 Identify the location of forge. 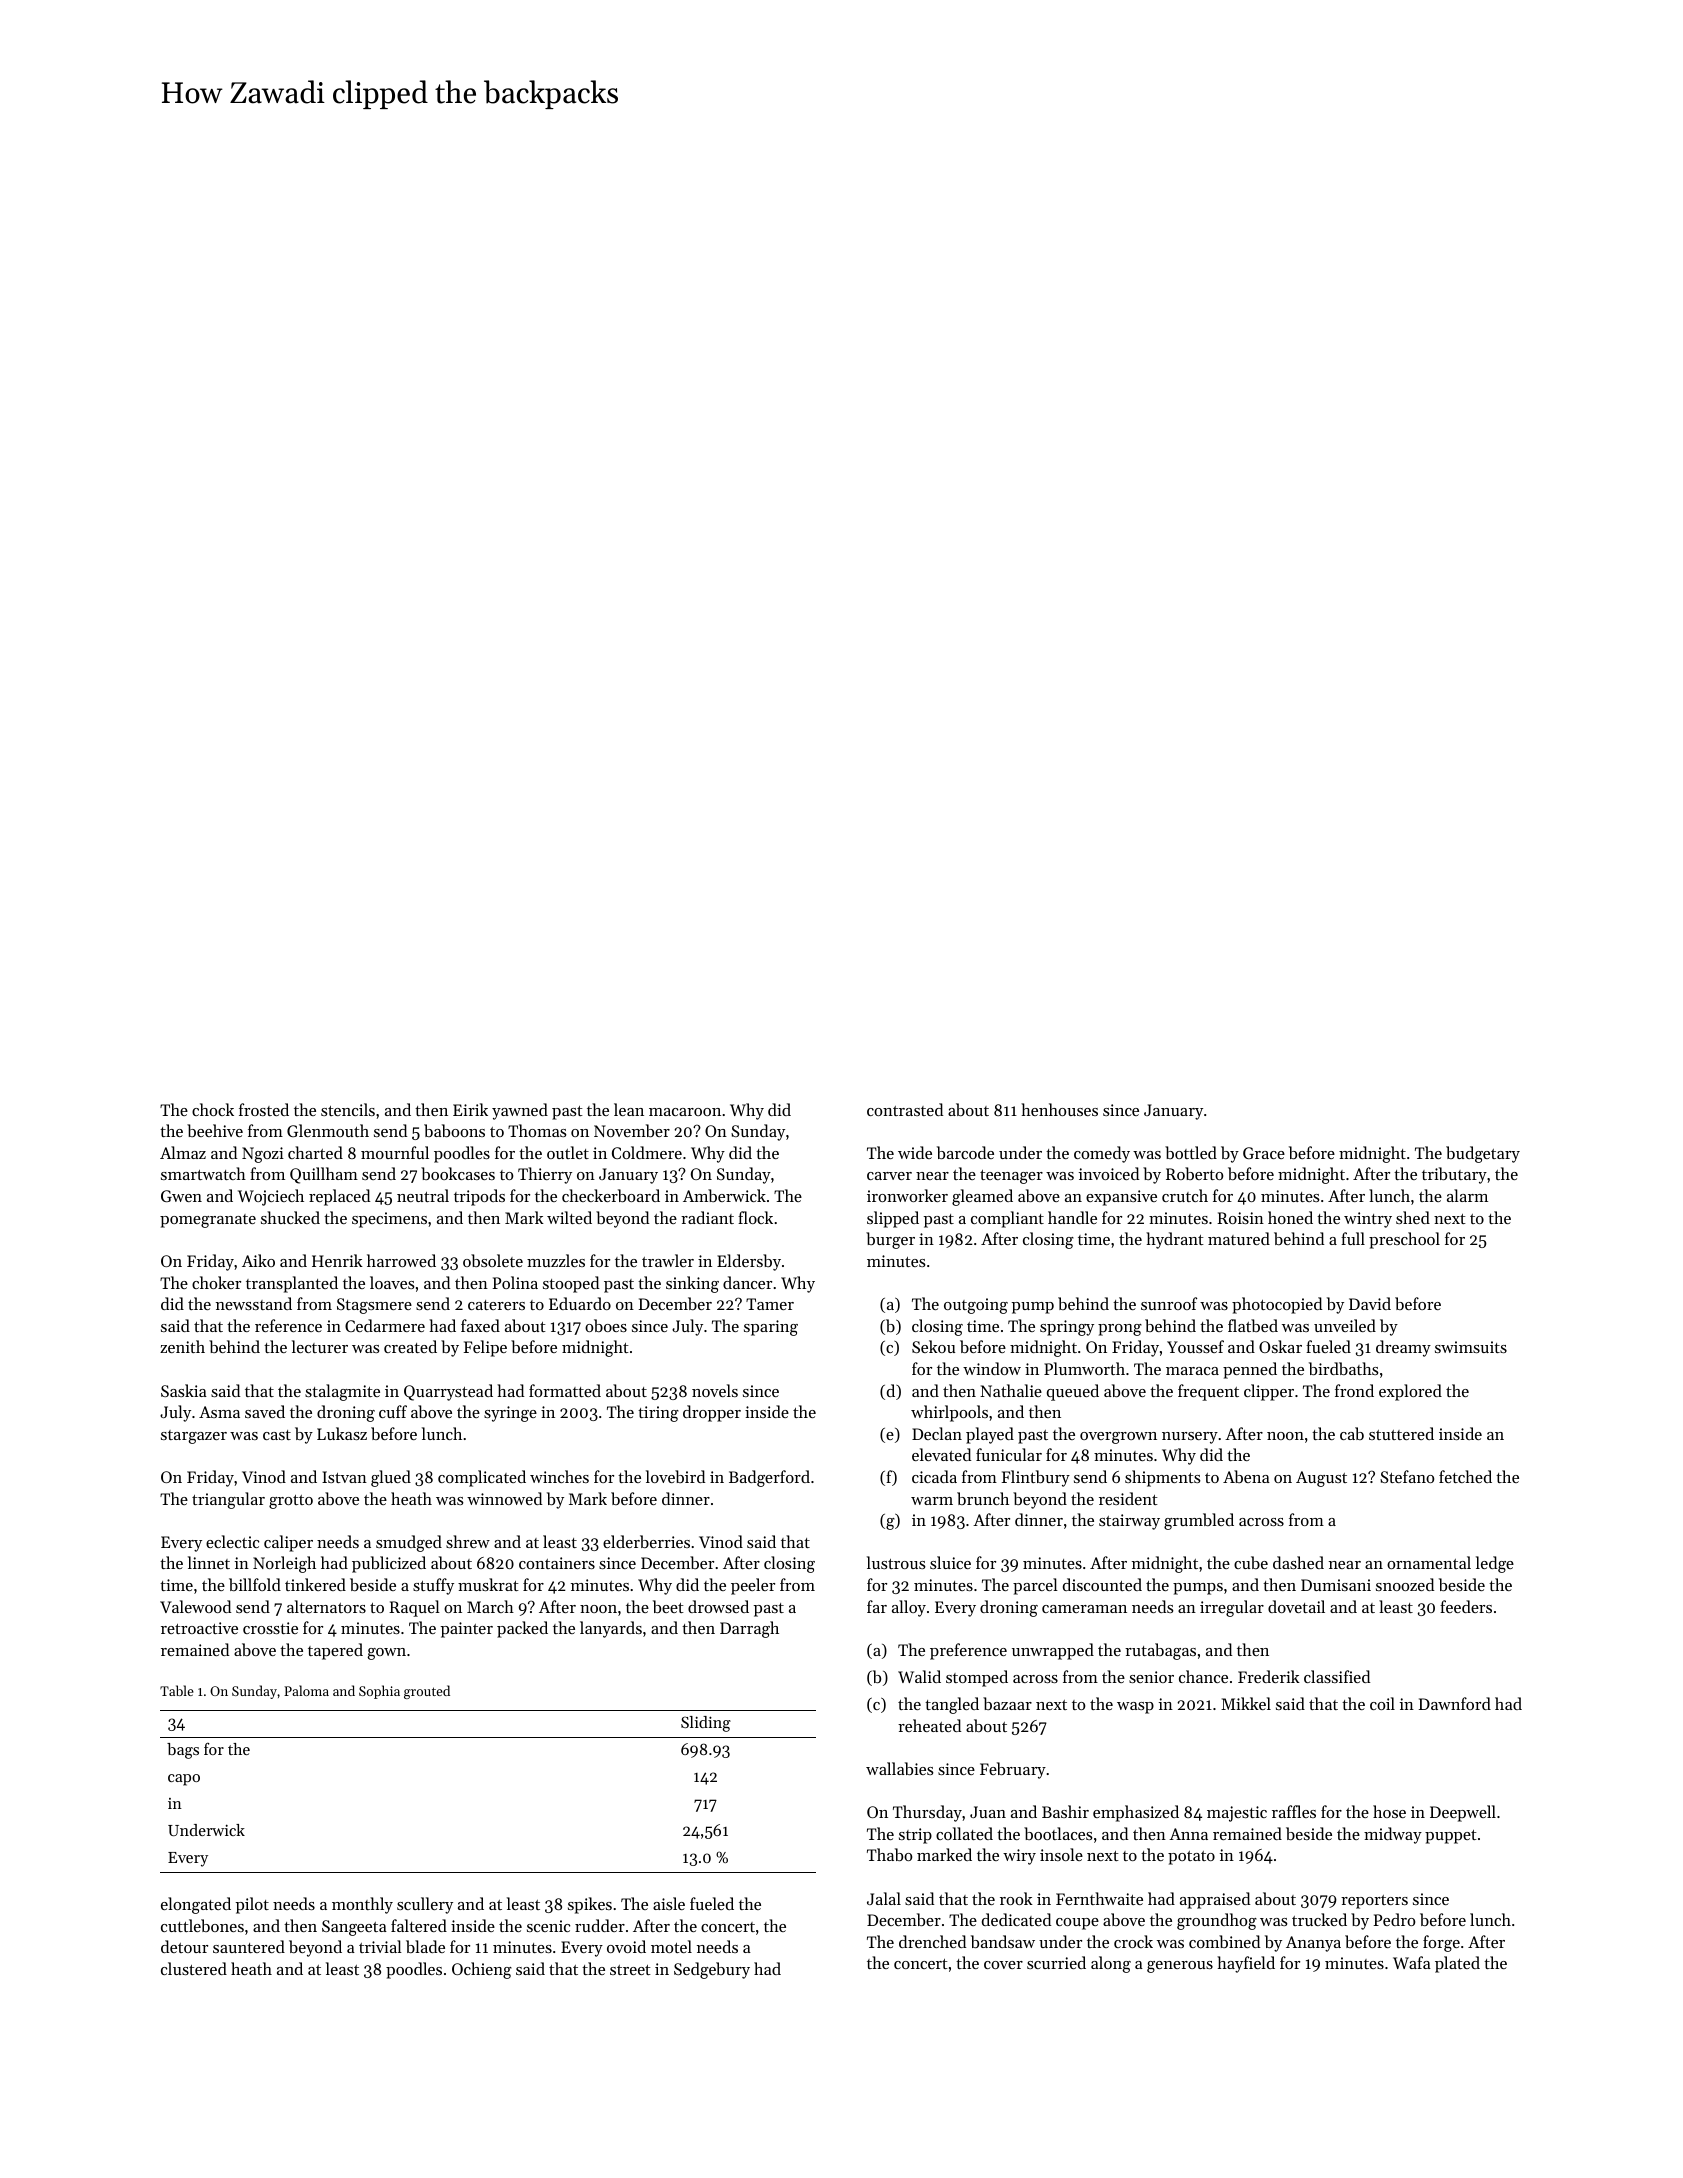
(1441, 1943).
